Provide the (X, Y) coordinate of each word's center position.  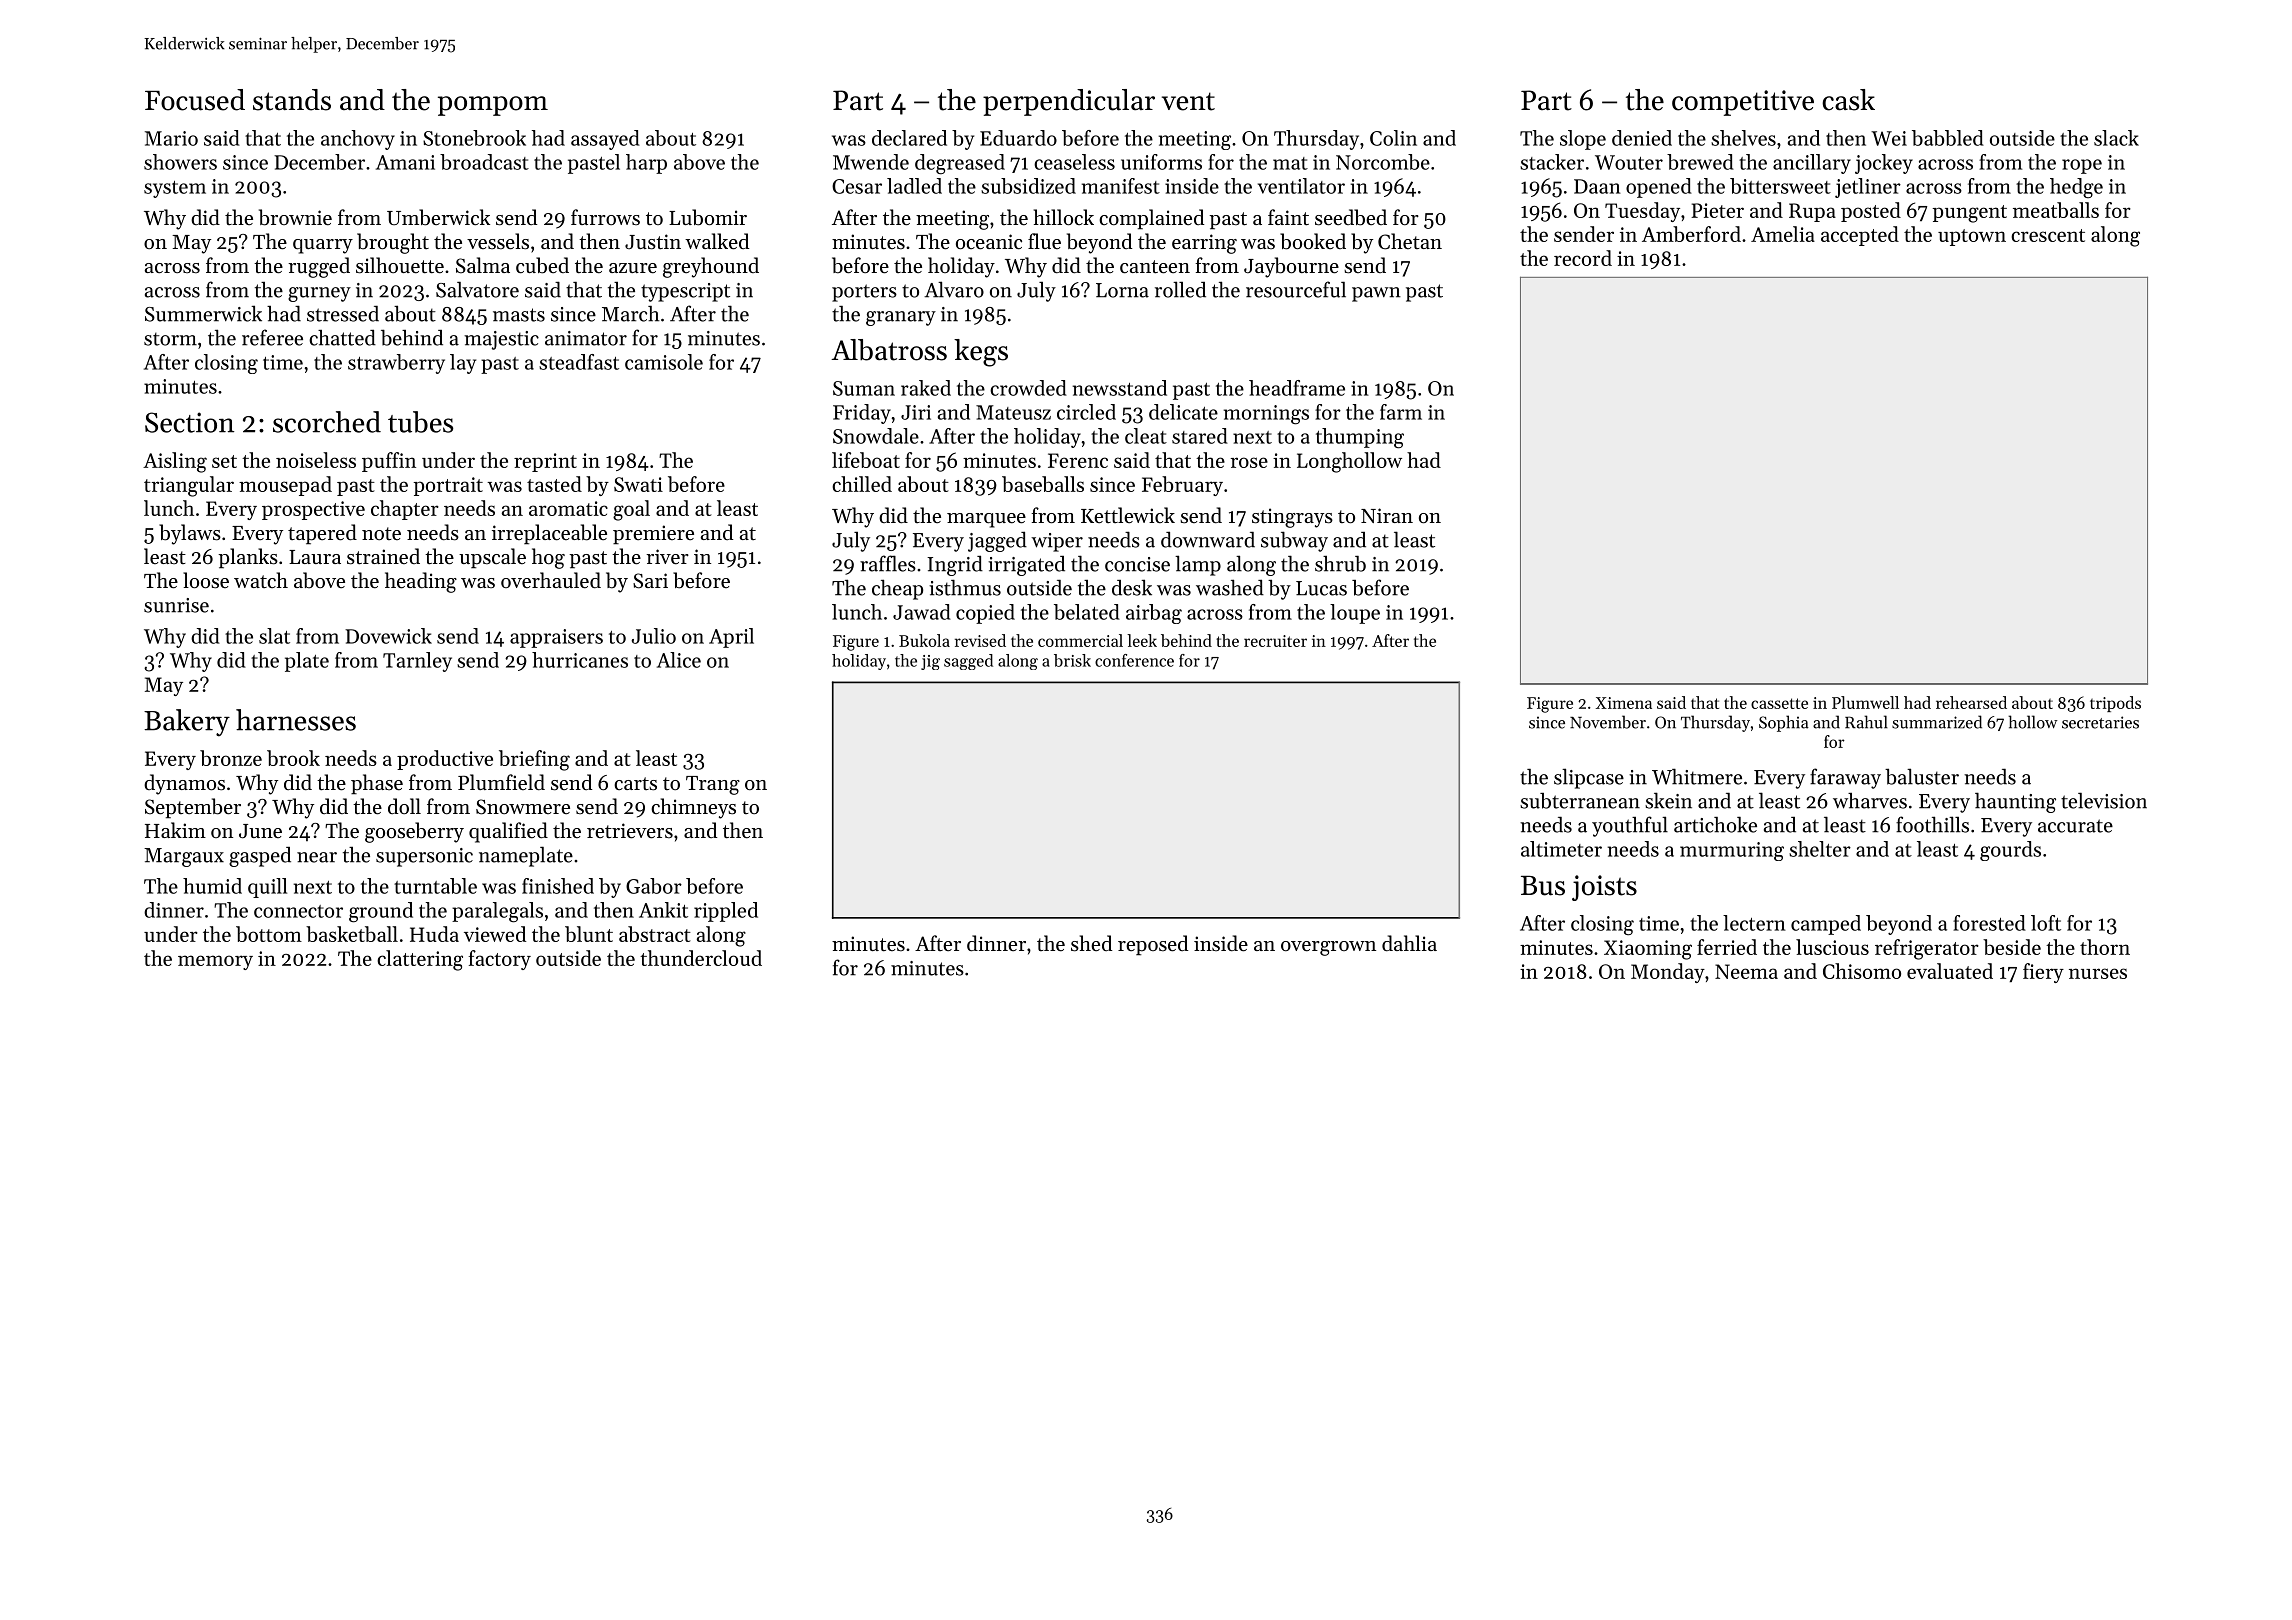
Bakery (187, 723)
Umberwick (438, 217)
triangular (189, 486)
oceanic (989, 242)
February (1182, 486)
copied (985, 614)
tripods (2115, 704)
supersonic (424, 857)
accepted (1860, 236)
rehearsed (1971, 702)
